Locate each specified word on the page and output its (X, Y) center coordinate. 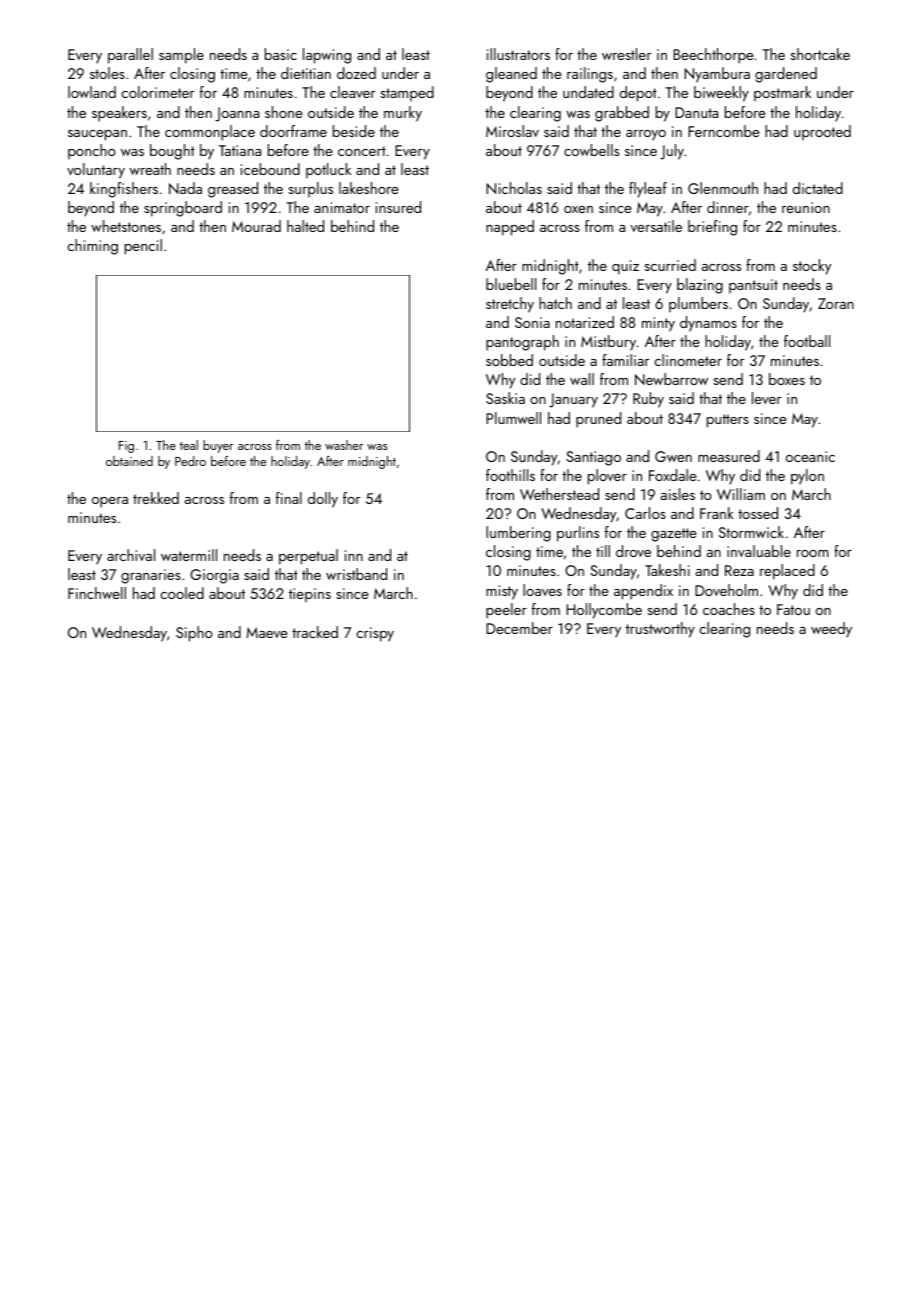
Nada (185, 188)
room (813, 553)
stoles (107, 73)
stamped (407, 93)
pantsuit (753, 286)
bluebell (511, 284)
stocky (812, 267)
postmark (782, 93)
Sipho (194, 634)
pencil (143, 247)
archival (131, 555)
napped (510, 228)
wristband (356, 574)
